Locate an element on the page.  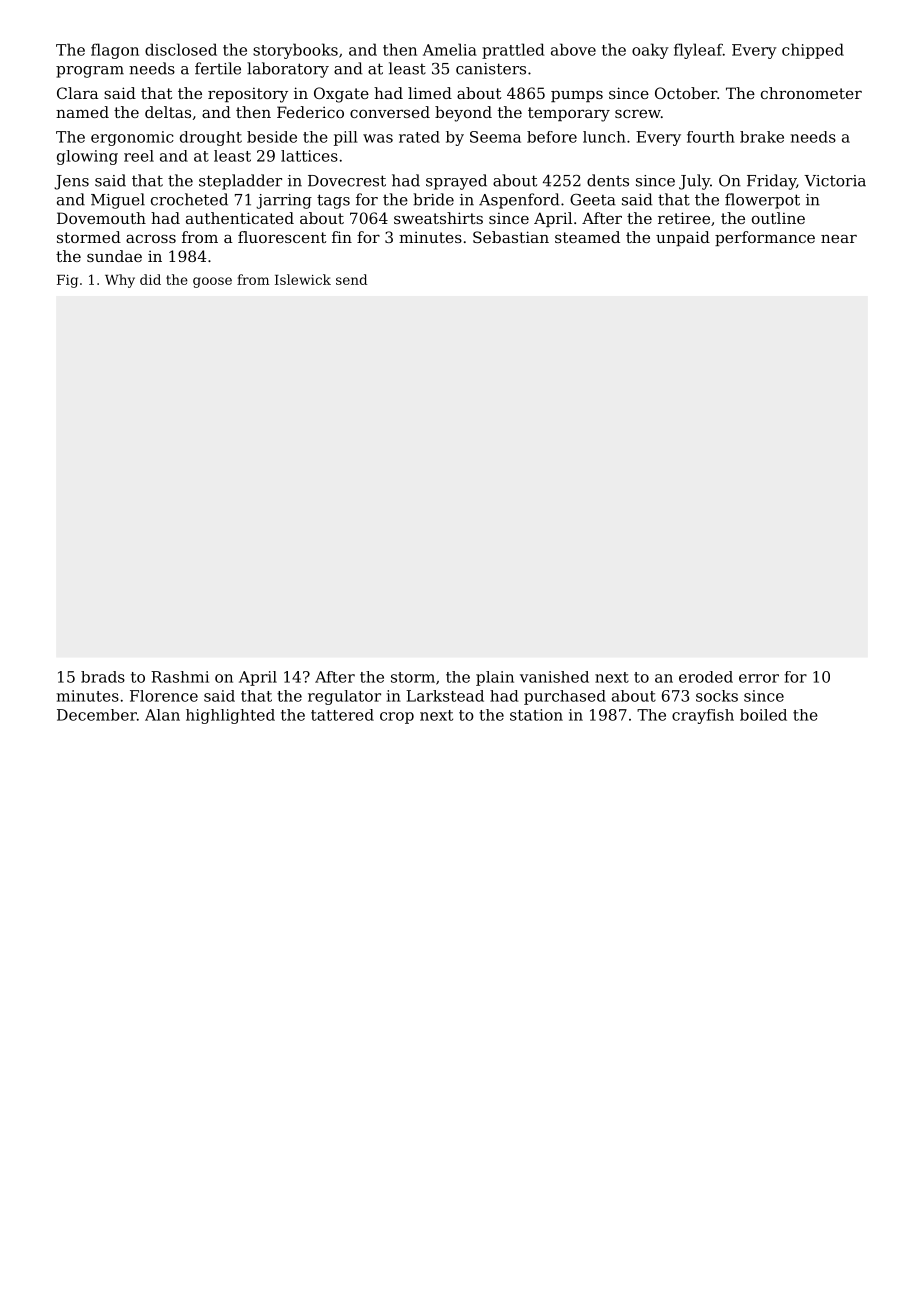
Amelia is located at coordinates (450, 49).
